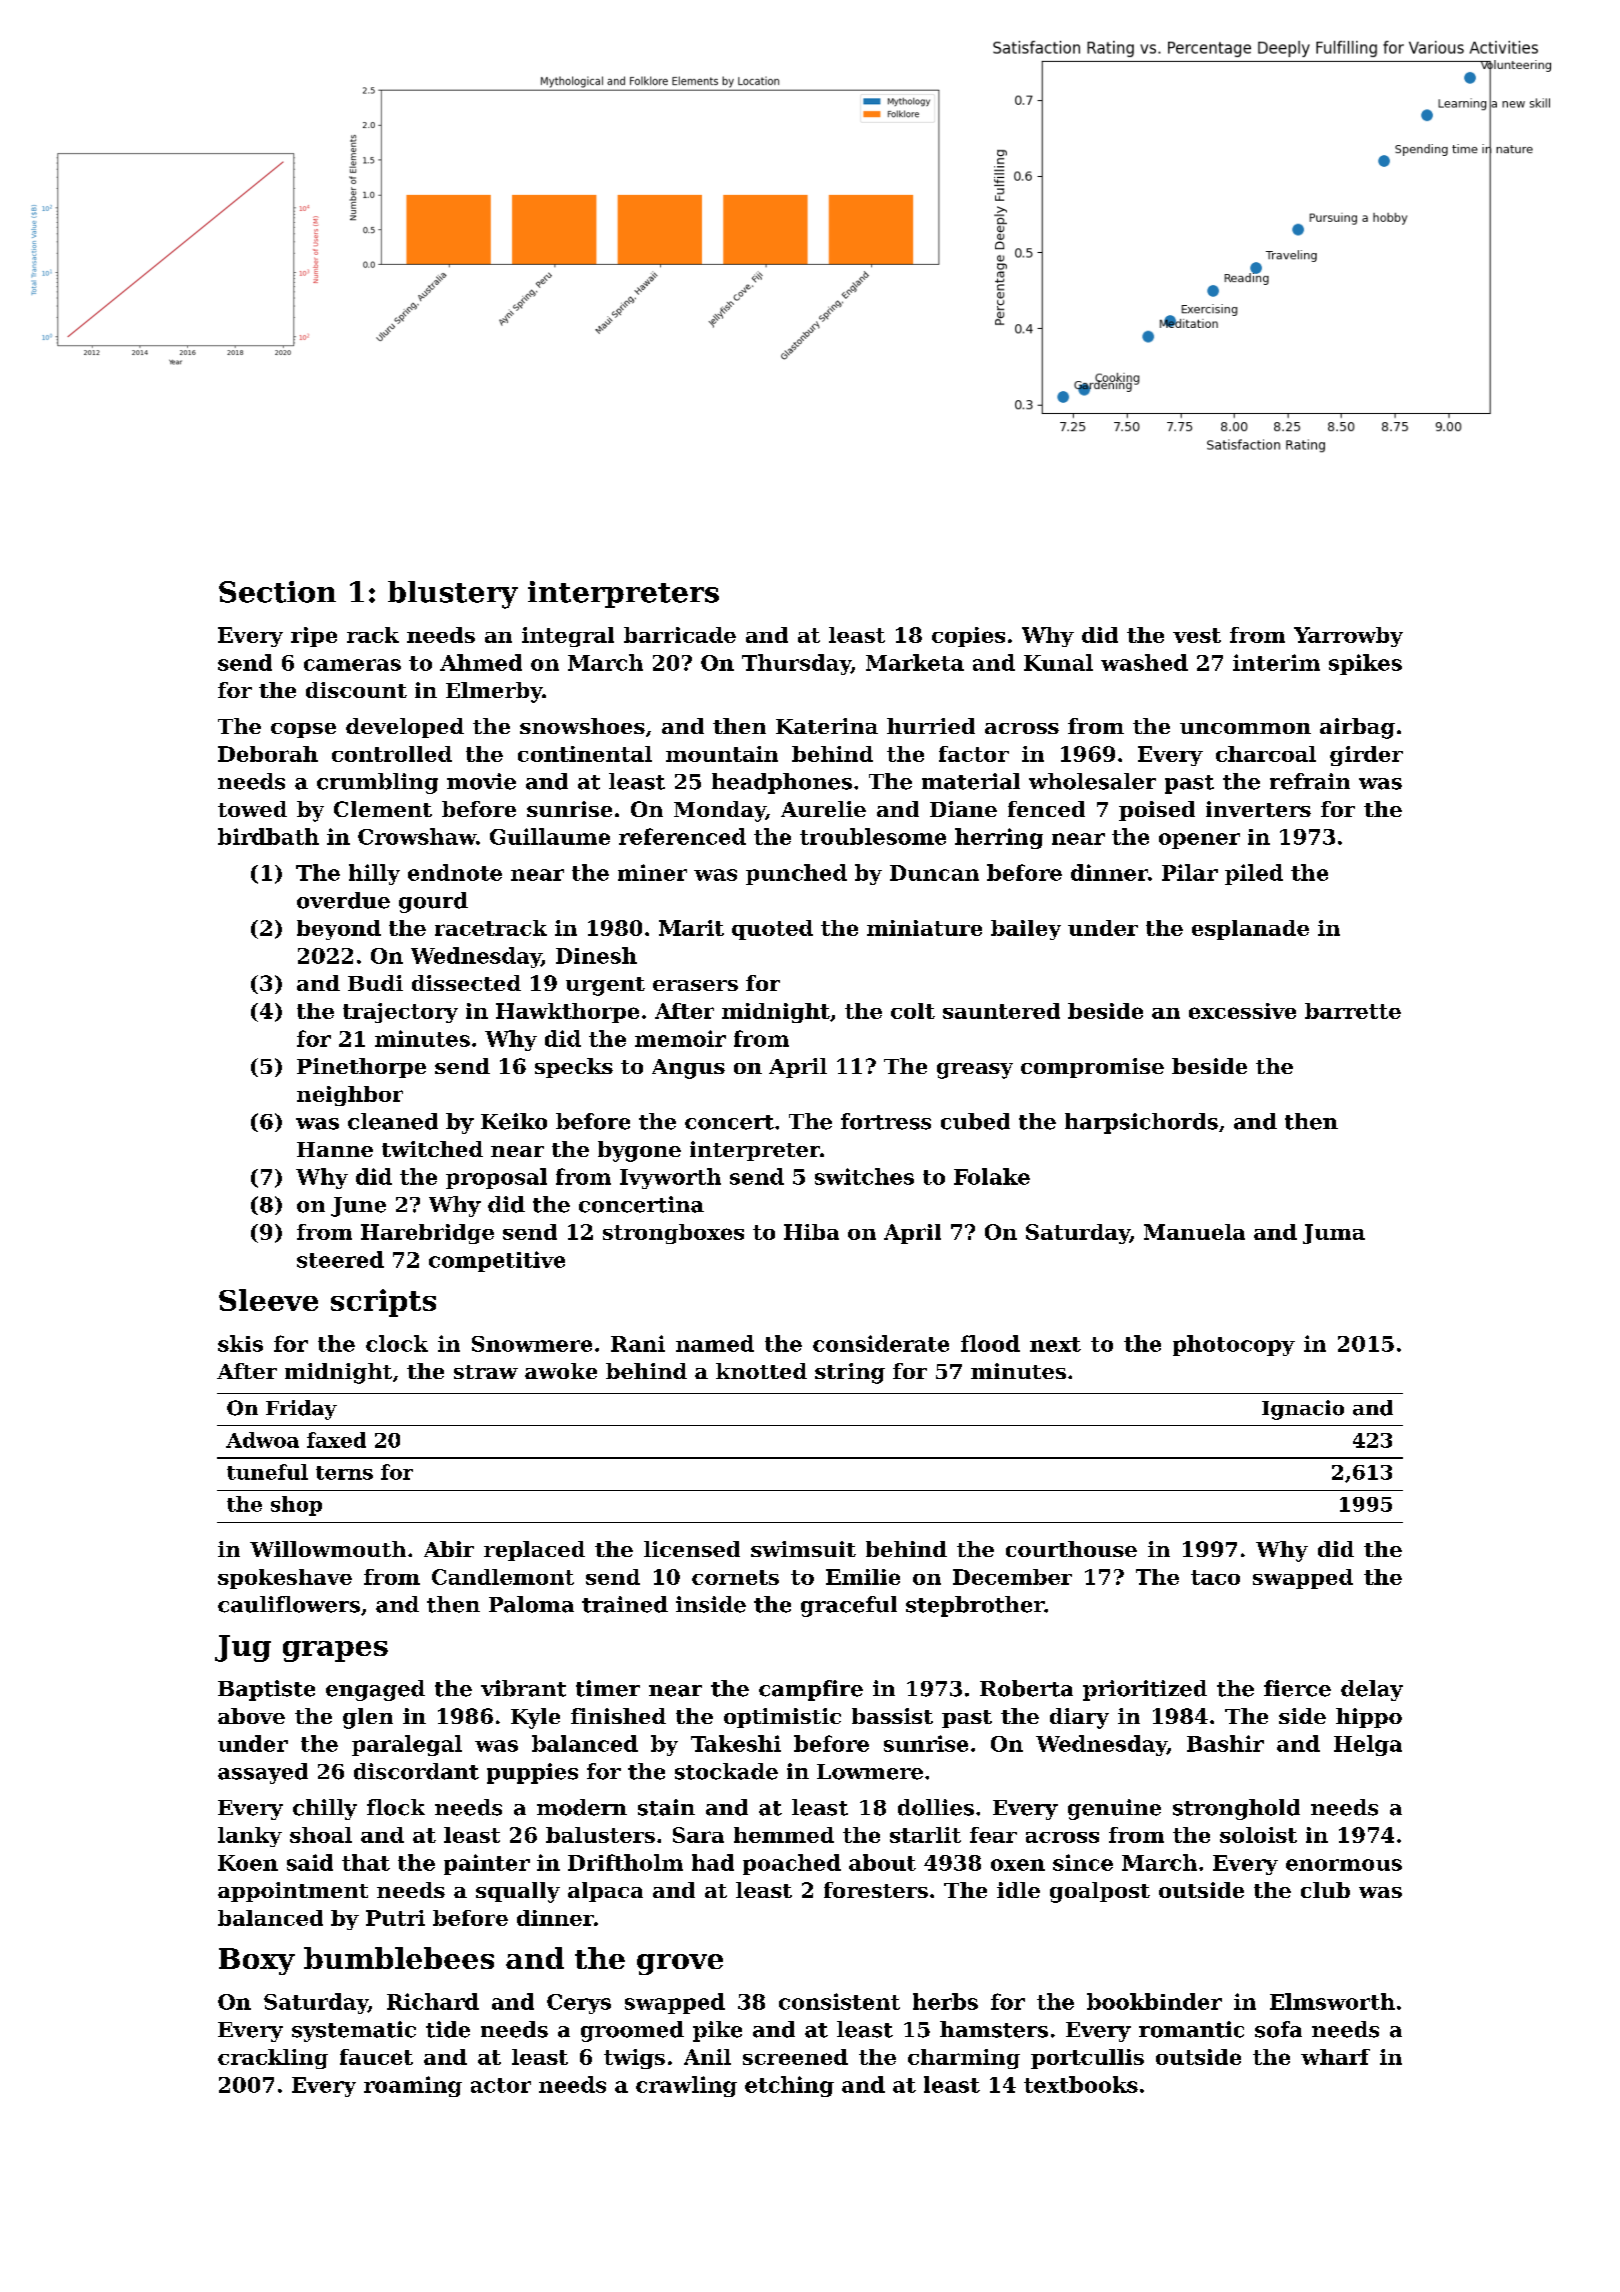 This page has height=2292, width=1620. What do you see at coordinates (481, 781) in the page?
I see `movie` at bounding box center [481, 781].
